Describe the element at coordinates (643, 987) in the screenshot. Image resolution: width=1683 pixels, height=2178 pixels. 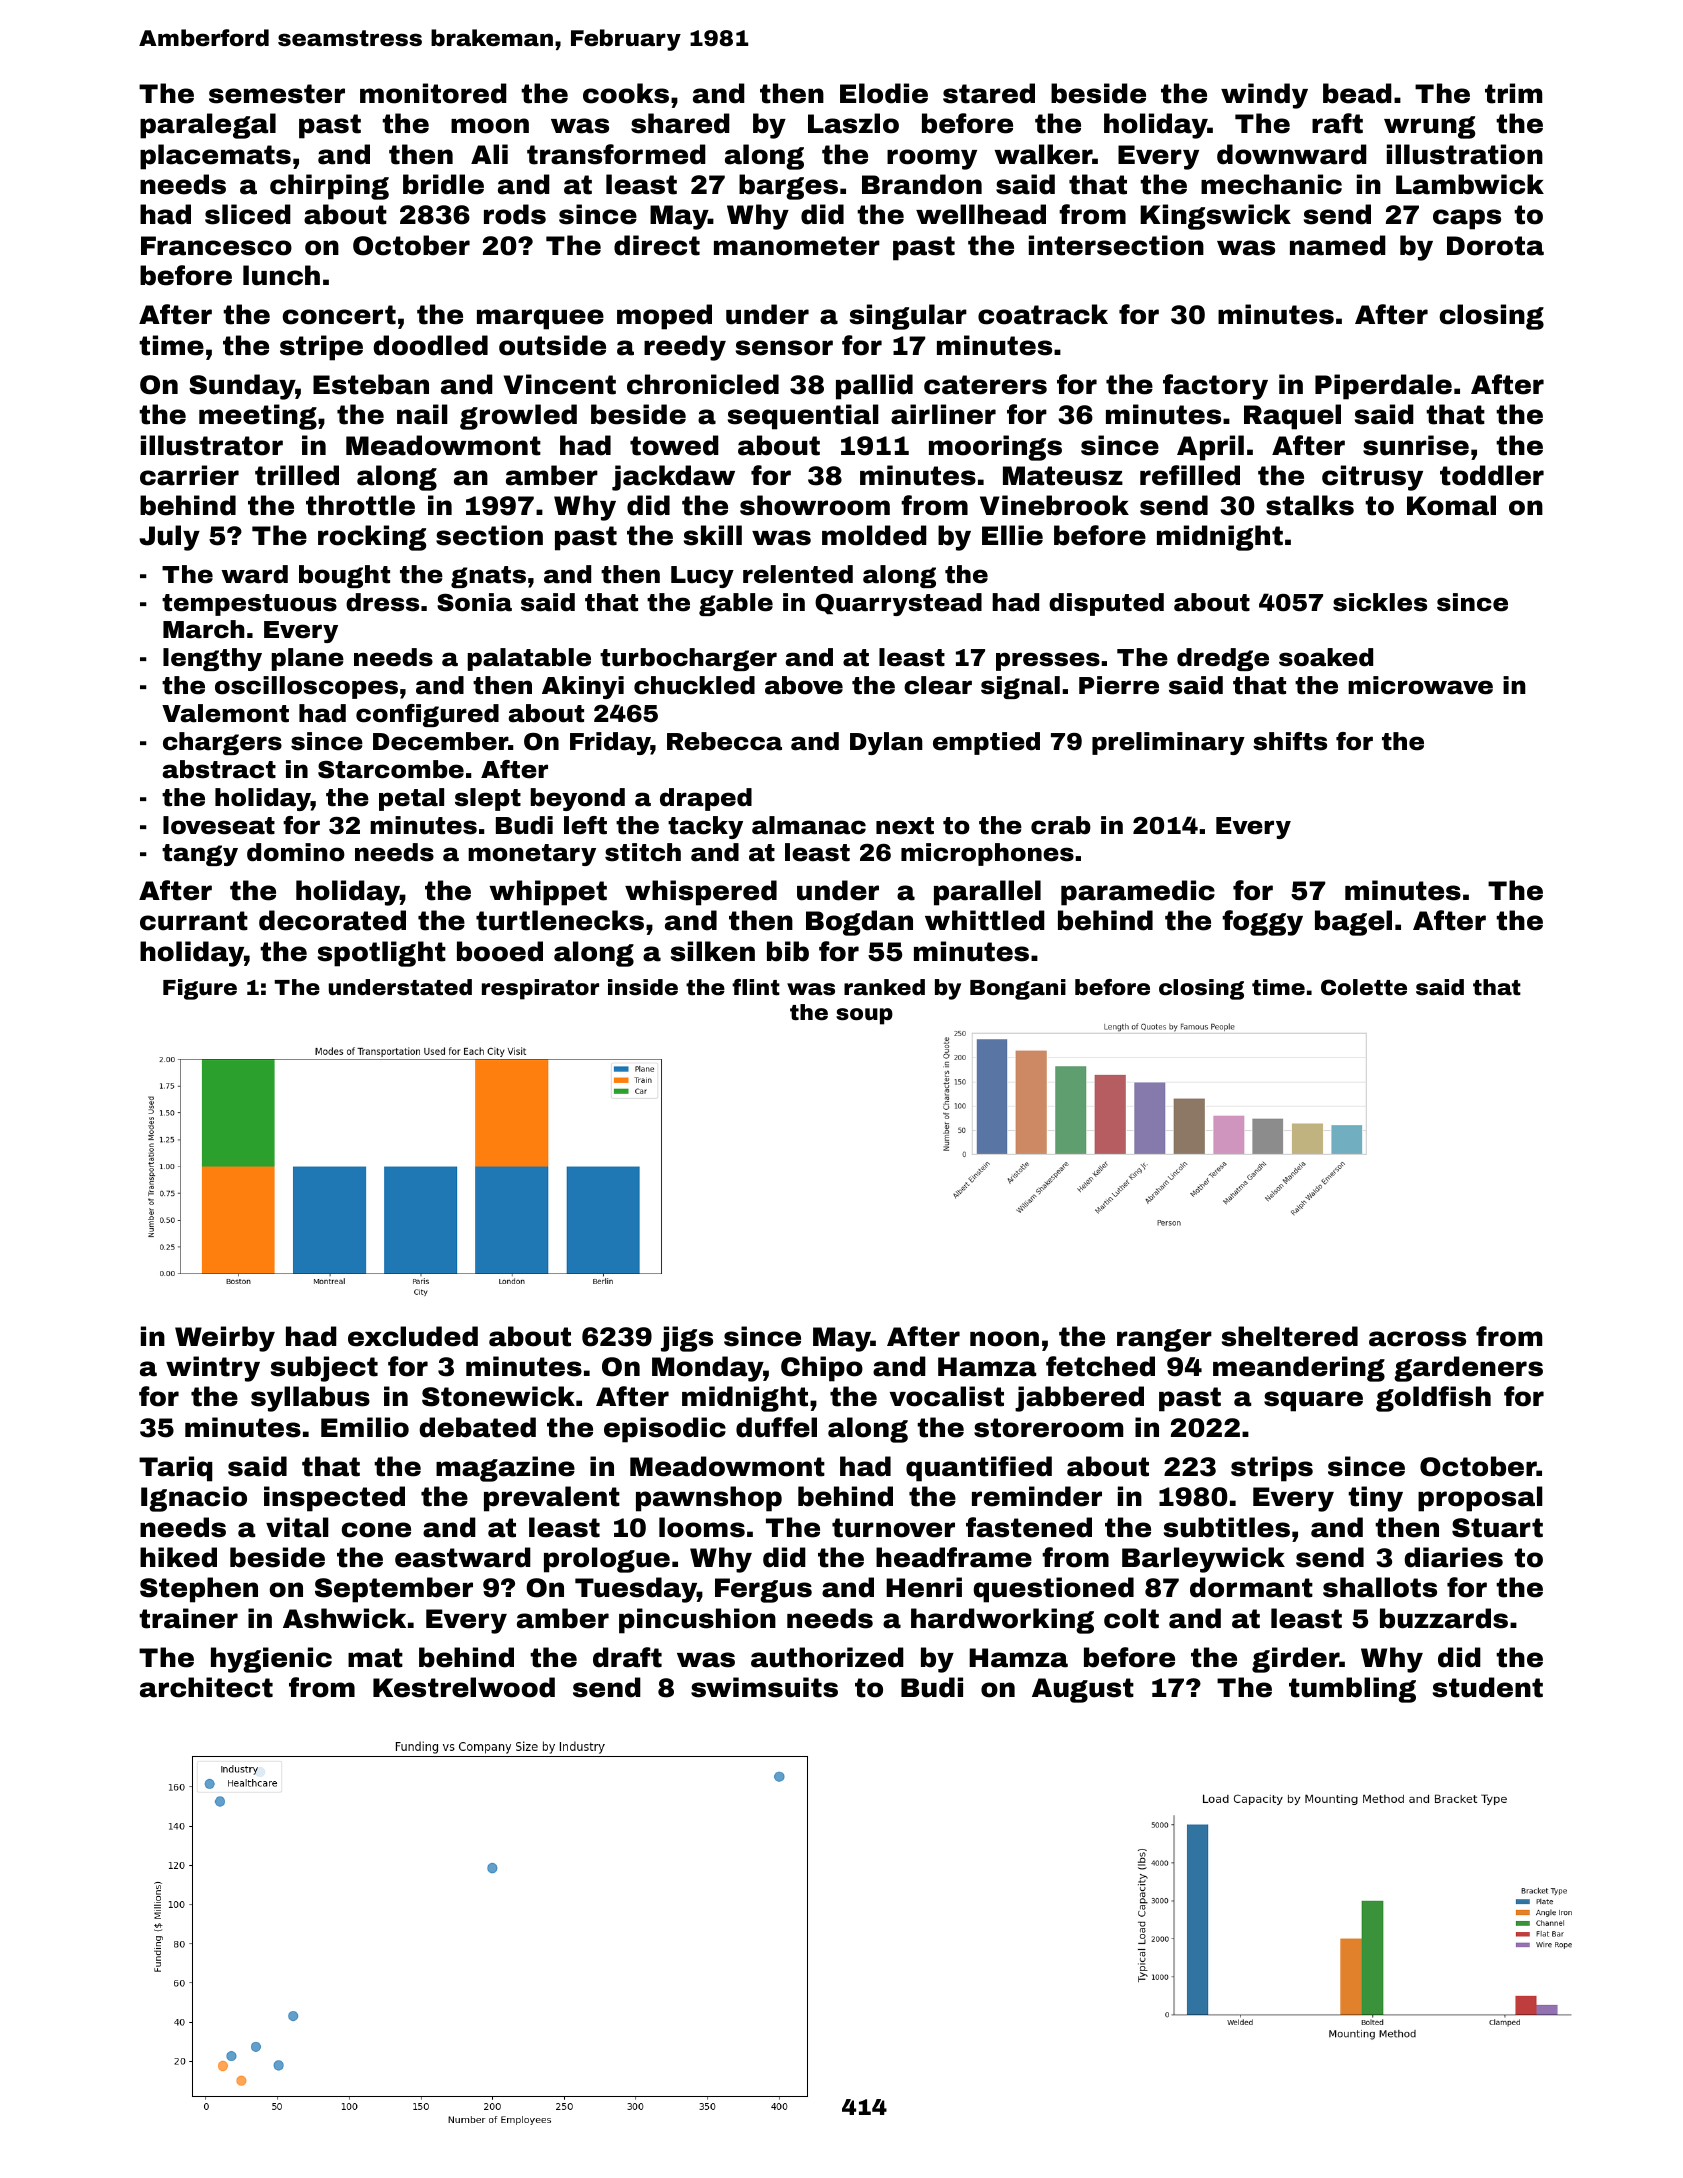
I see `inside` at that location.
